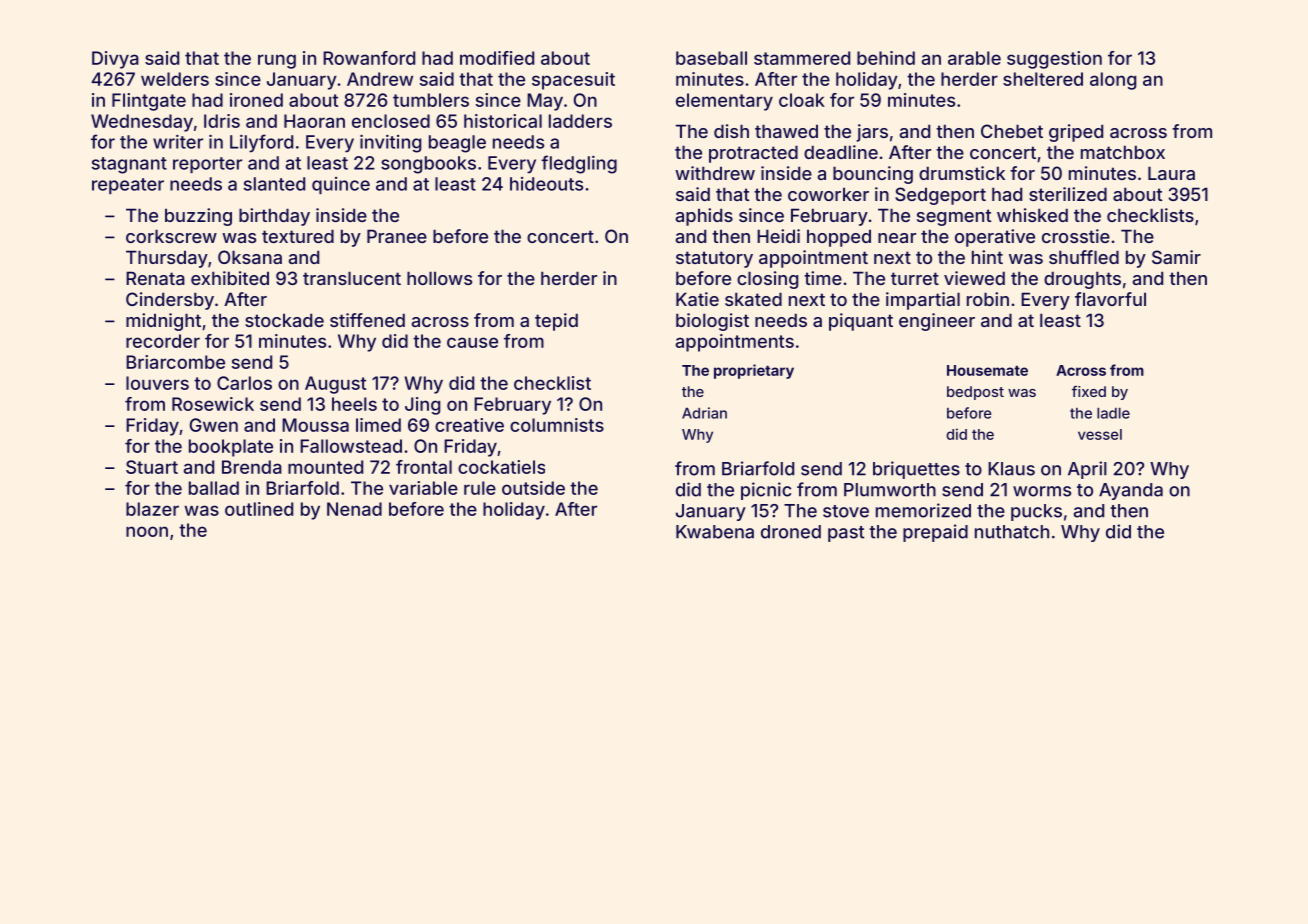 The width and height of the screenshot is (1308, 924). I want to click on aphids, so click(704, 217).
